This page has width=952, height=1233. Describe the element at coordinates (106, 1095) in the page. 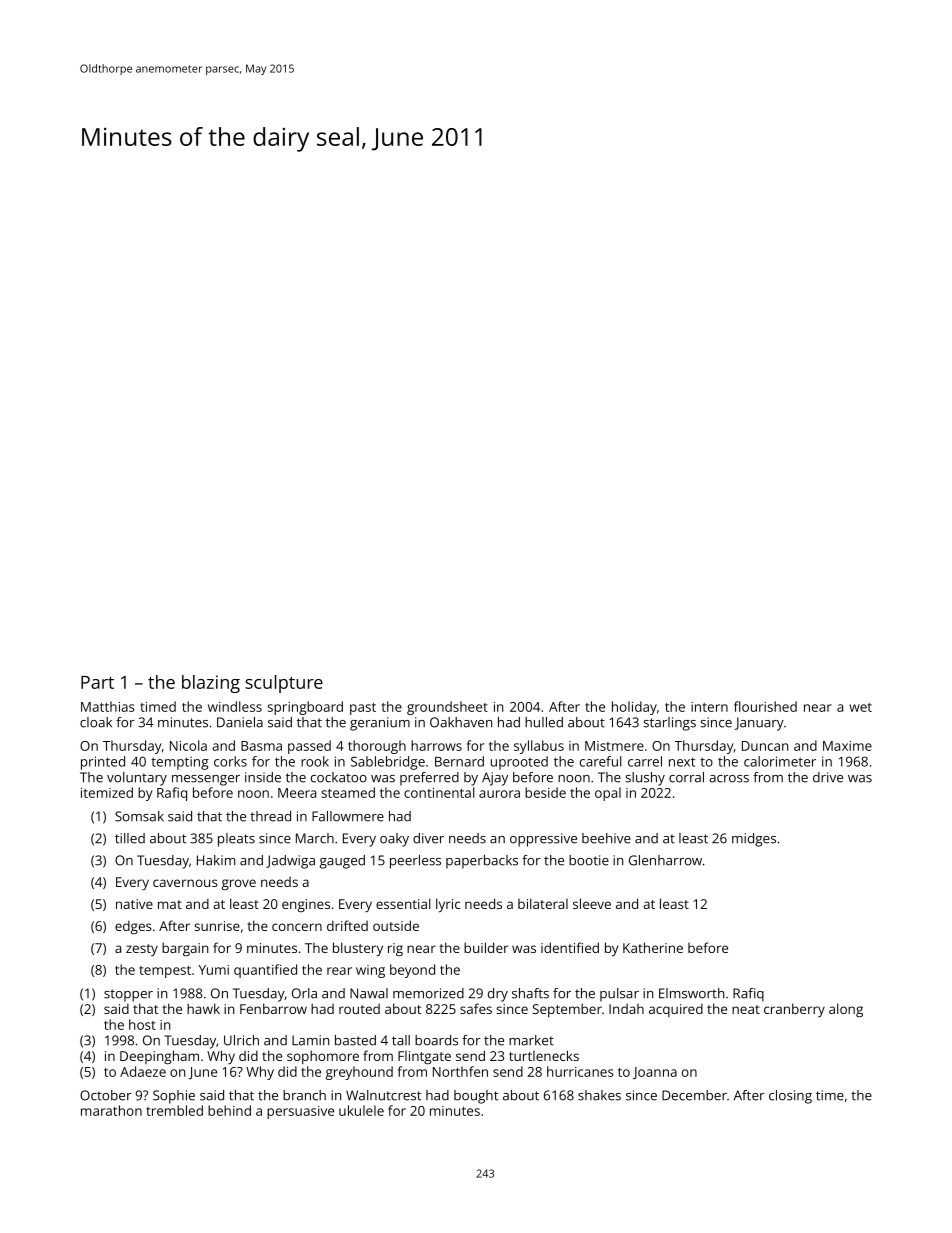

I see `October` at that location.
